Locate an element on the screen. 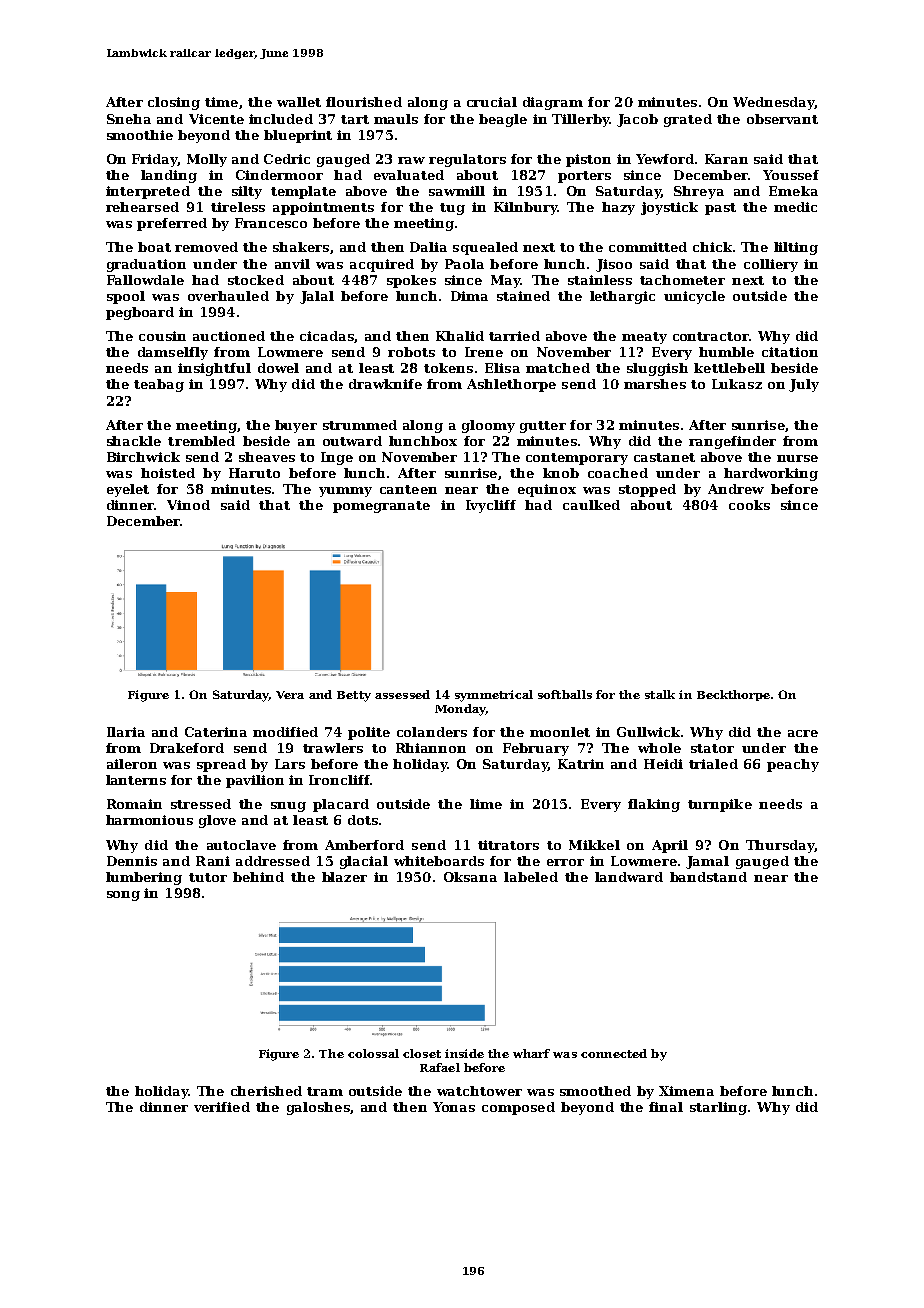  grated is located at coordinates (688, 120).
